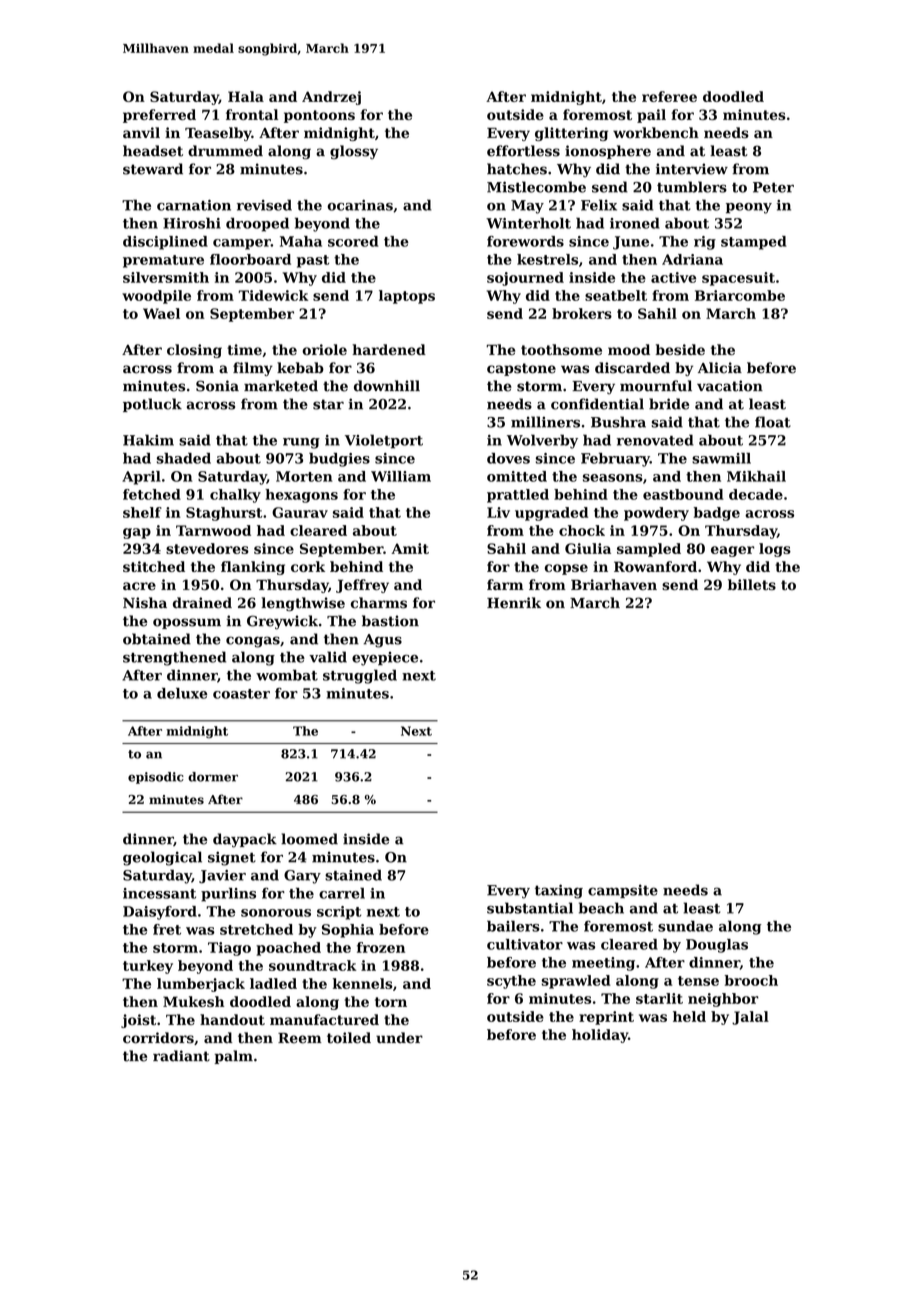  Describe the element at coordinates (773, 187) in the screenshot. I see `Peter` at that location.
